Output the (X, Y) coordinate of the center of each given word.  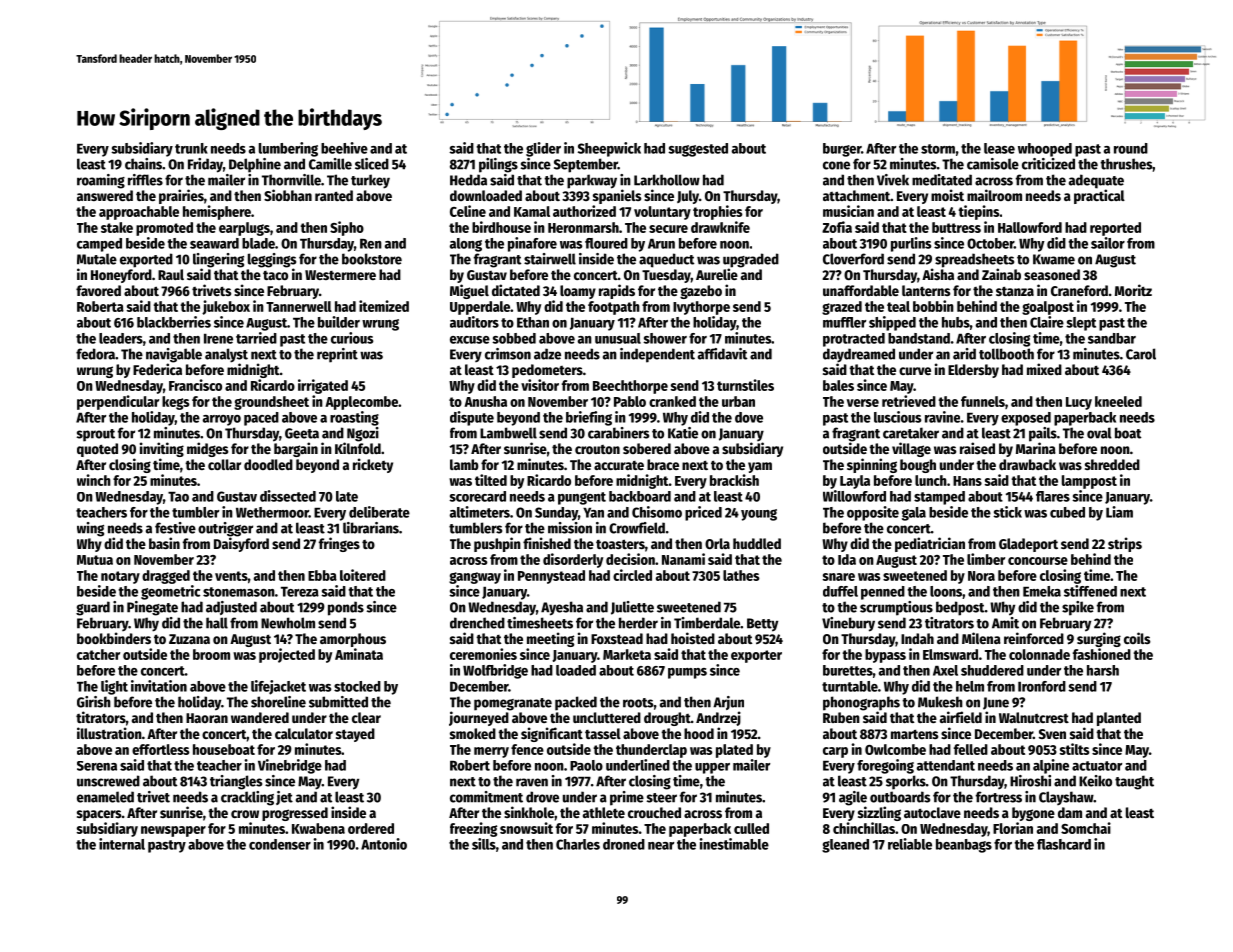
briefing (589, 418)
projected (287, 655)
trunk (191, 148)
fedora (95, 354)
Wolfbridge (495, 671)
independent (657, 355)
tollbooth (1006, 354)
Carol (1141, 354)
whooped (1045, 150)
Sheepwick (609, 149)
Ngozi (363, 434)
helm (970, 686)
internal (122, 844)
